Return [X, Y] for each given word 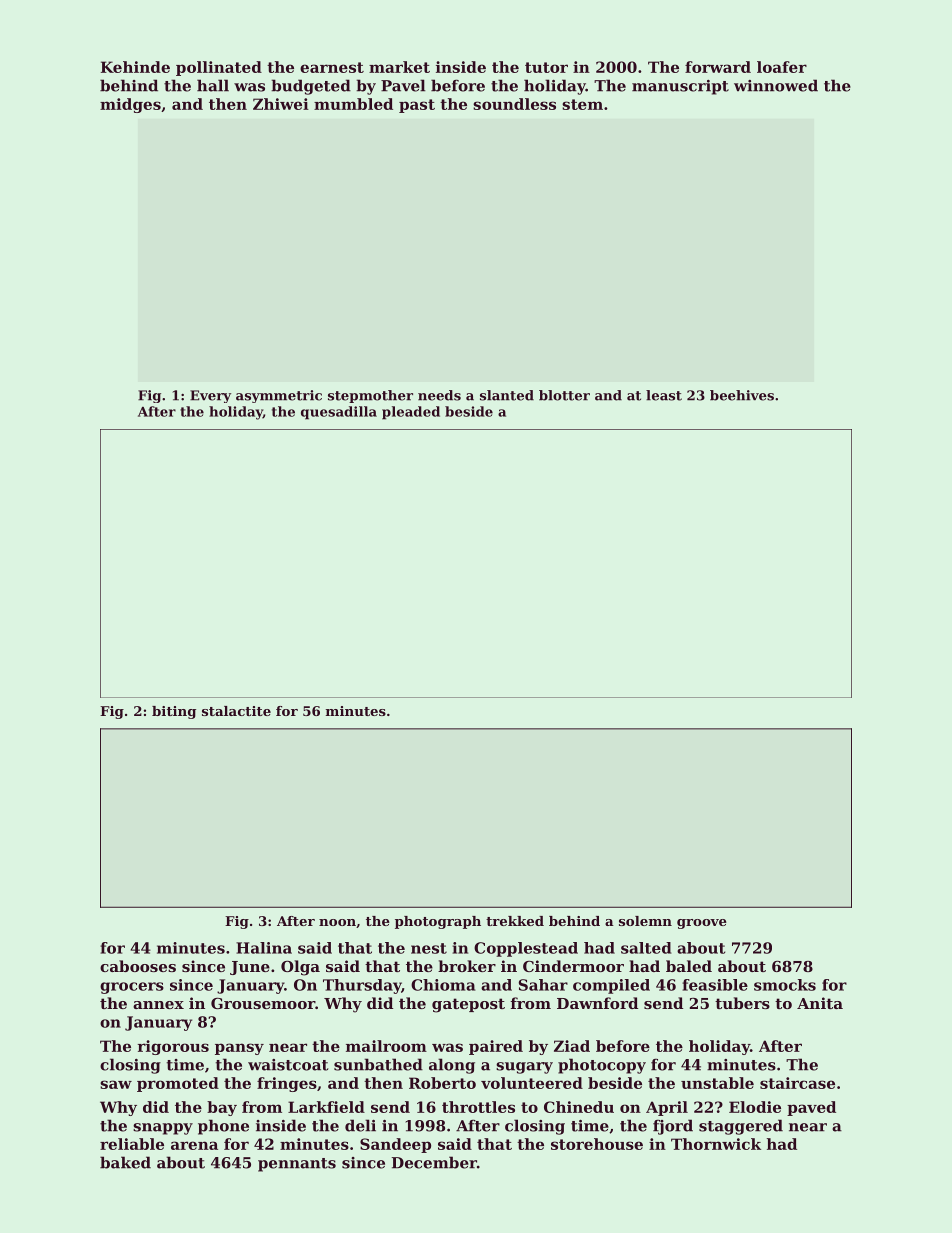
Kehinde [135, 67]
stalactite [236, 711]
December [434, 1162]
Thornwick [716, 1144]
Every [210, 396]
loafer [782, 67]
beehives [742, 395]
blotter [564, 395]
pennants [297, 1165]
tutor [546, 67]
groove [702, 924]
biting [174, 712]
